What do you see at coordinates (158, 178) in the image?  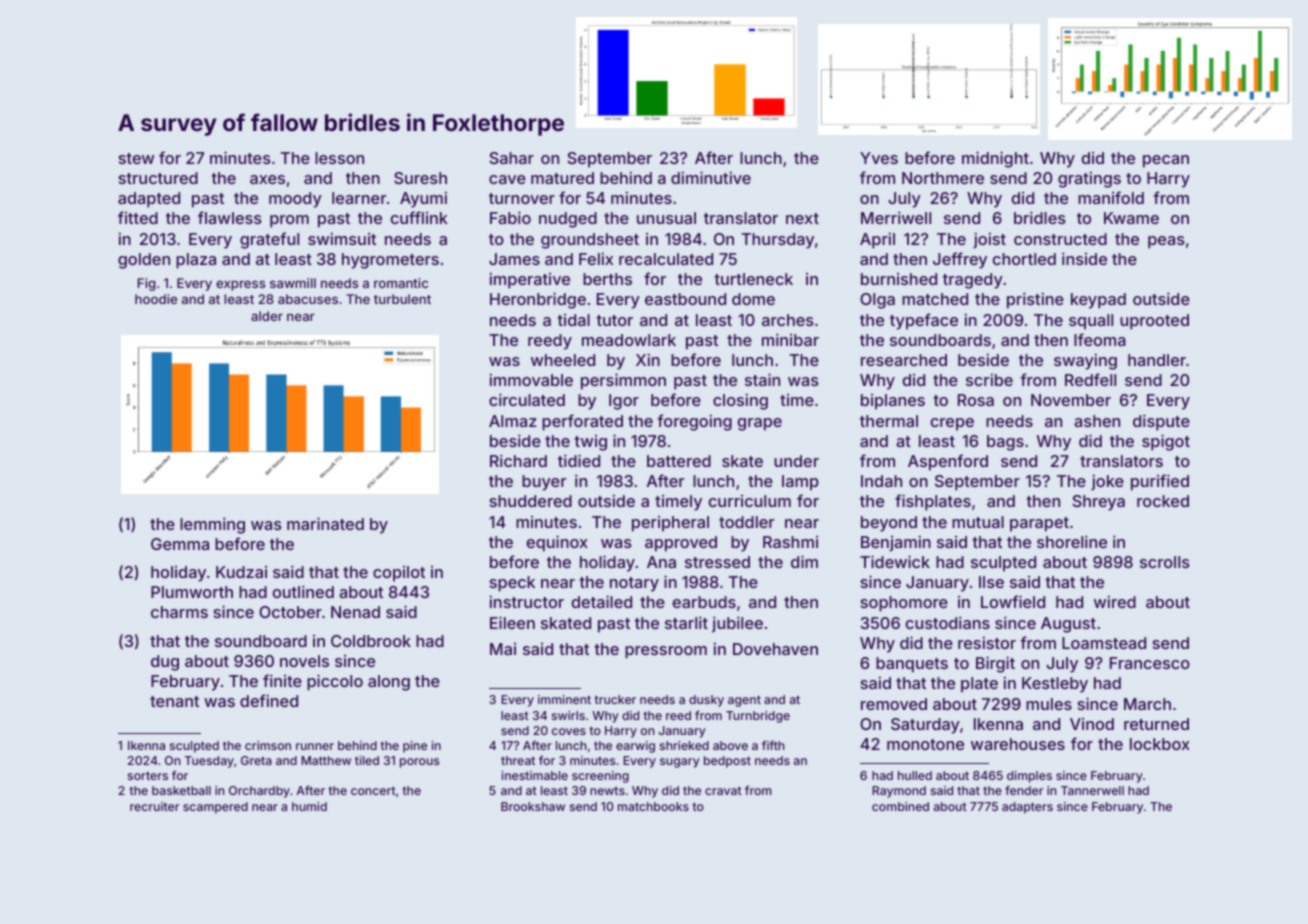 I see `structured` at bounding box center [158, 178].
